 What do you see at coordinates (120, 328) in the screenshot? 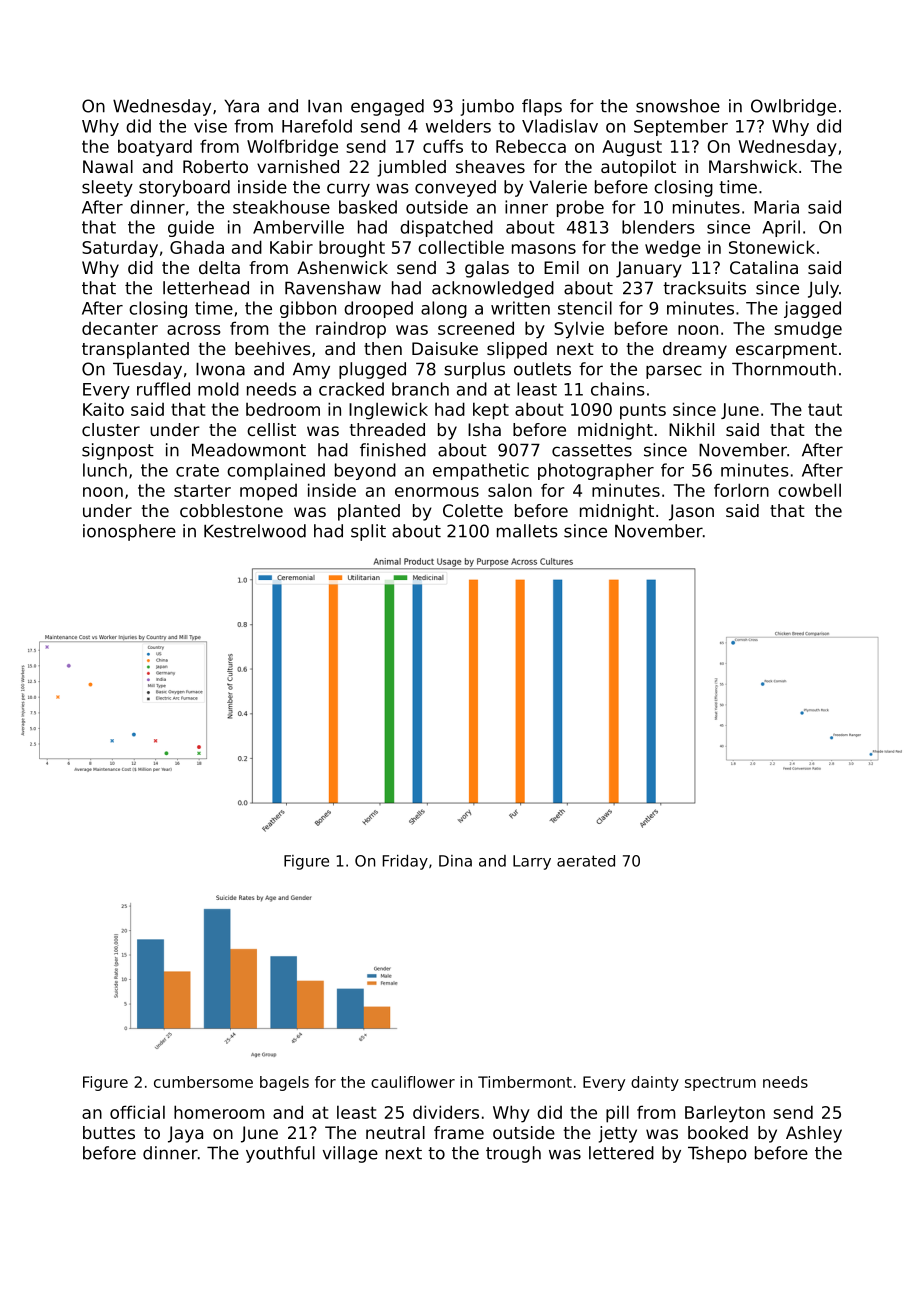
I see `decanter` at bounding box center [120, 328].
